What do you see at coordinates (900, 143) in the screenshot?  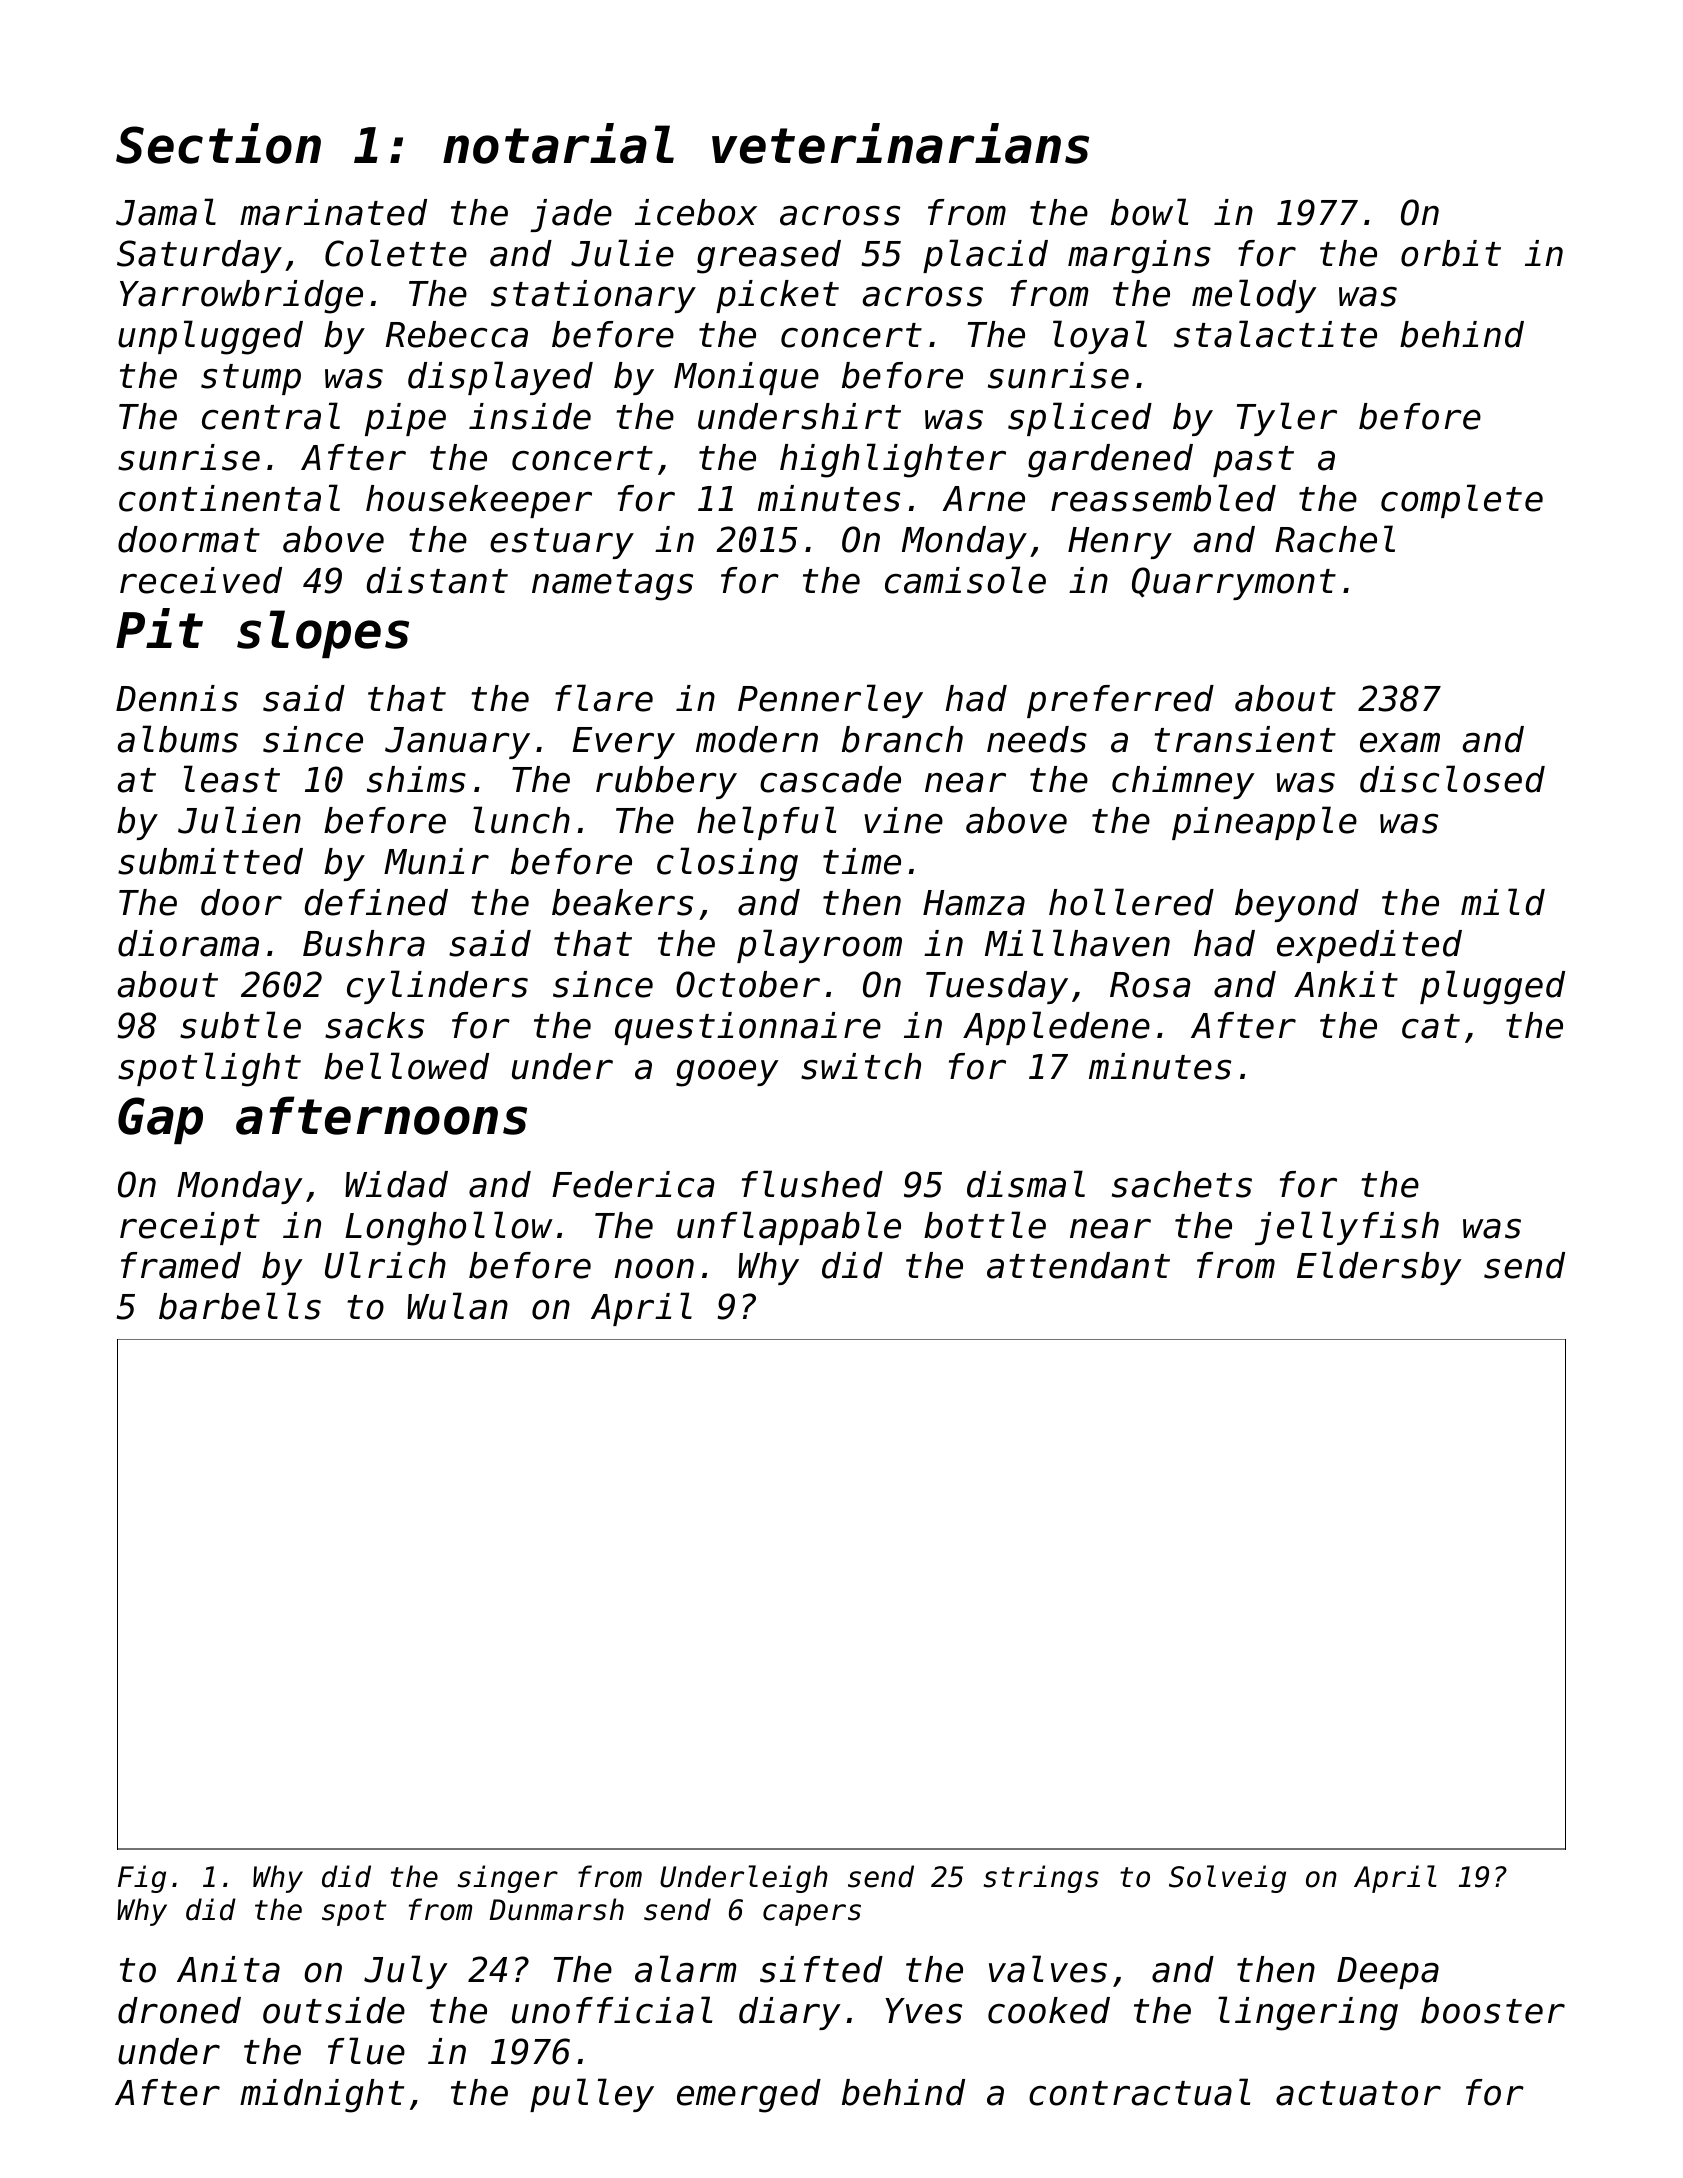 I see `veterinarians` at bounding box center [900, 143].
